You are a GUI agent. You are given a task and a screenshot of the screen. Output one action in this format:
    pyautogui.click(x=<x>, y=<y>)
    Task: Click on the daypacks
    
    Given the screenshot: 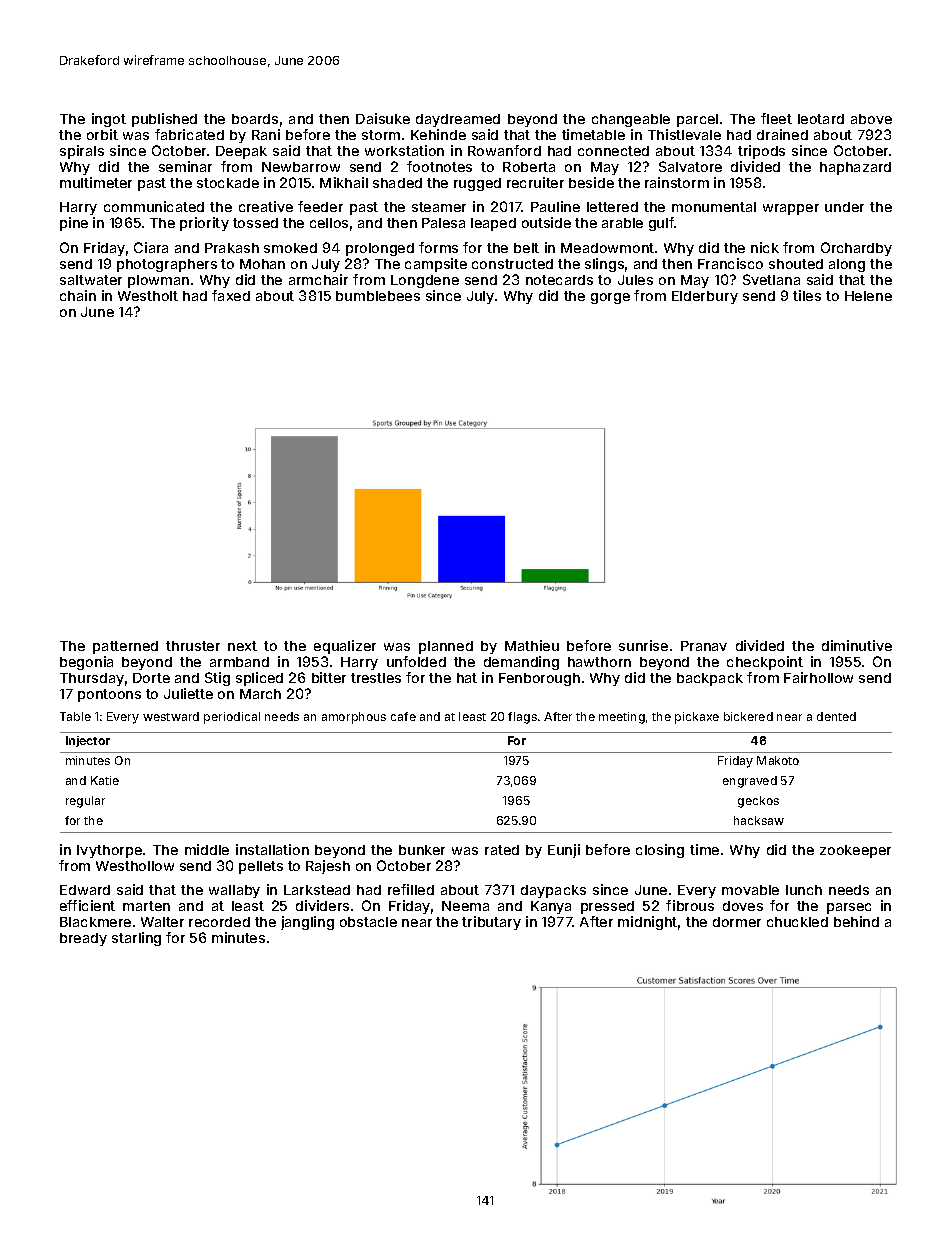 What is the action you would take?
    pyautogui.click(x=553, y=891)
